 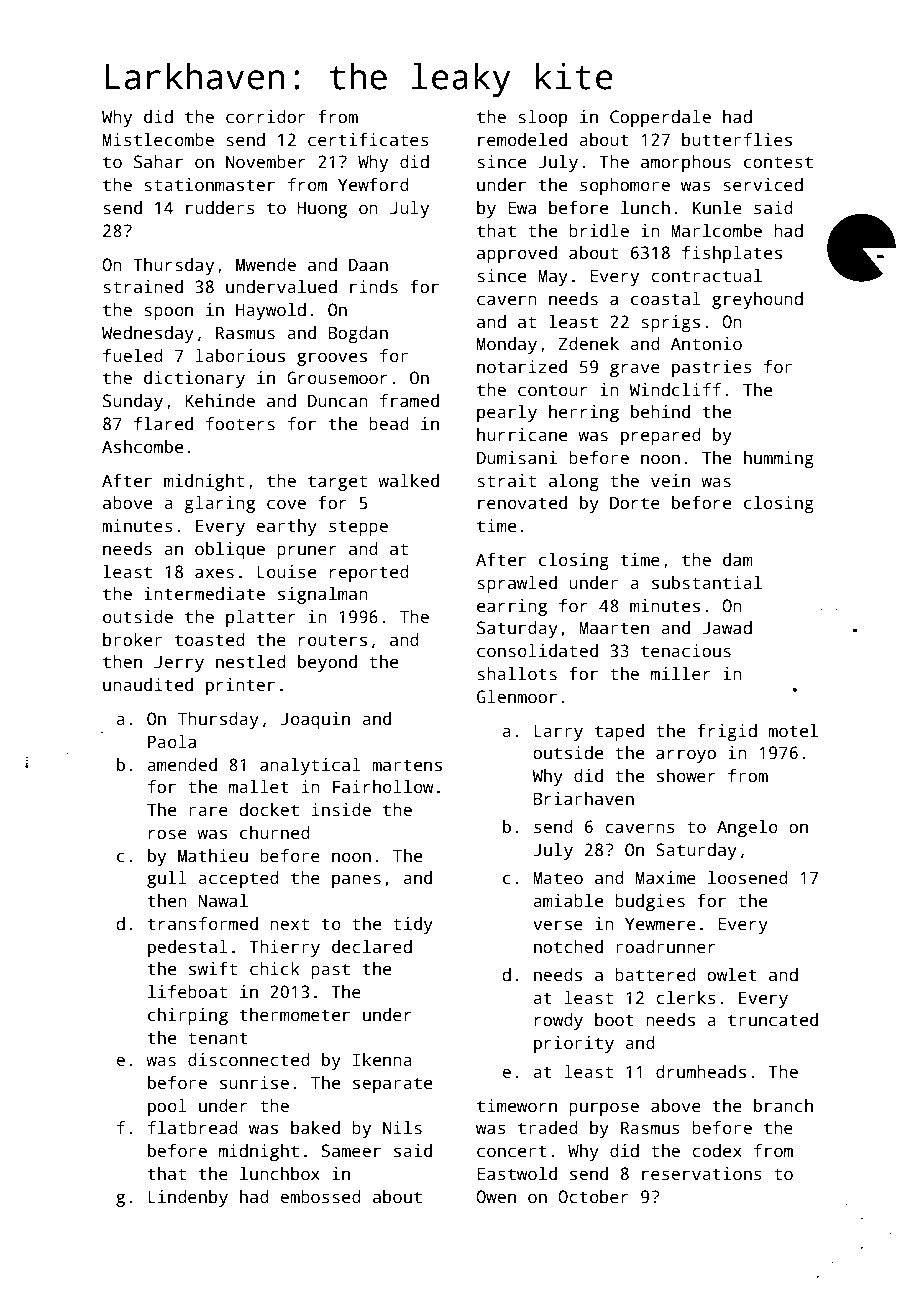 What do you see at coordinates (542, 118) in the screenshot?
I see `sloop` at bounding box center [542, 118].
